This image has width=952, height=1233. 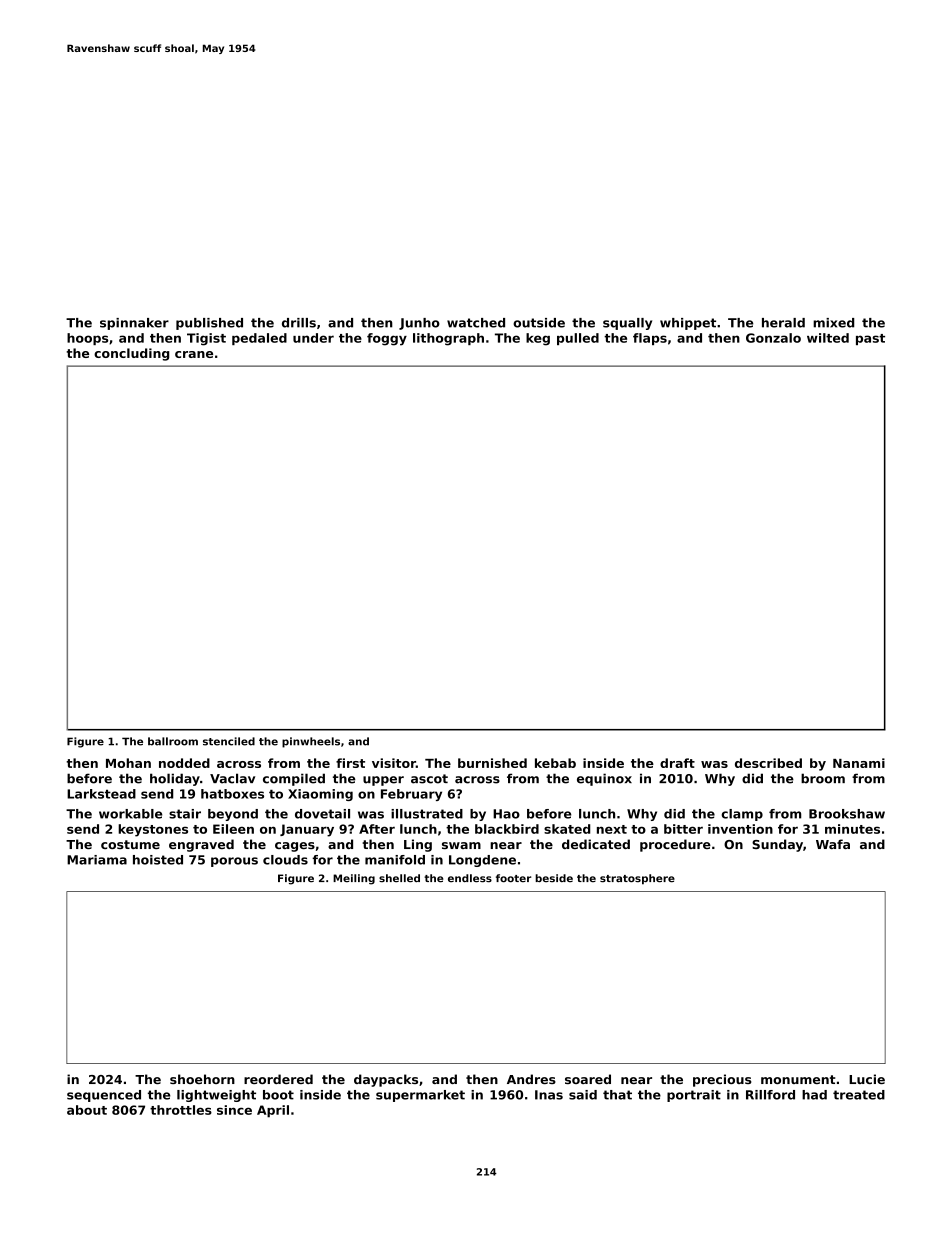 What do you see at coordinates (694, 1096) in the image?
I see `portrait` at bounding box center [694, 1096].
